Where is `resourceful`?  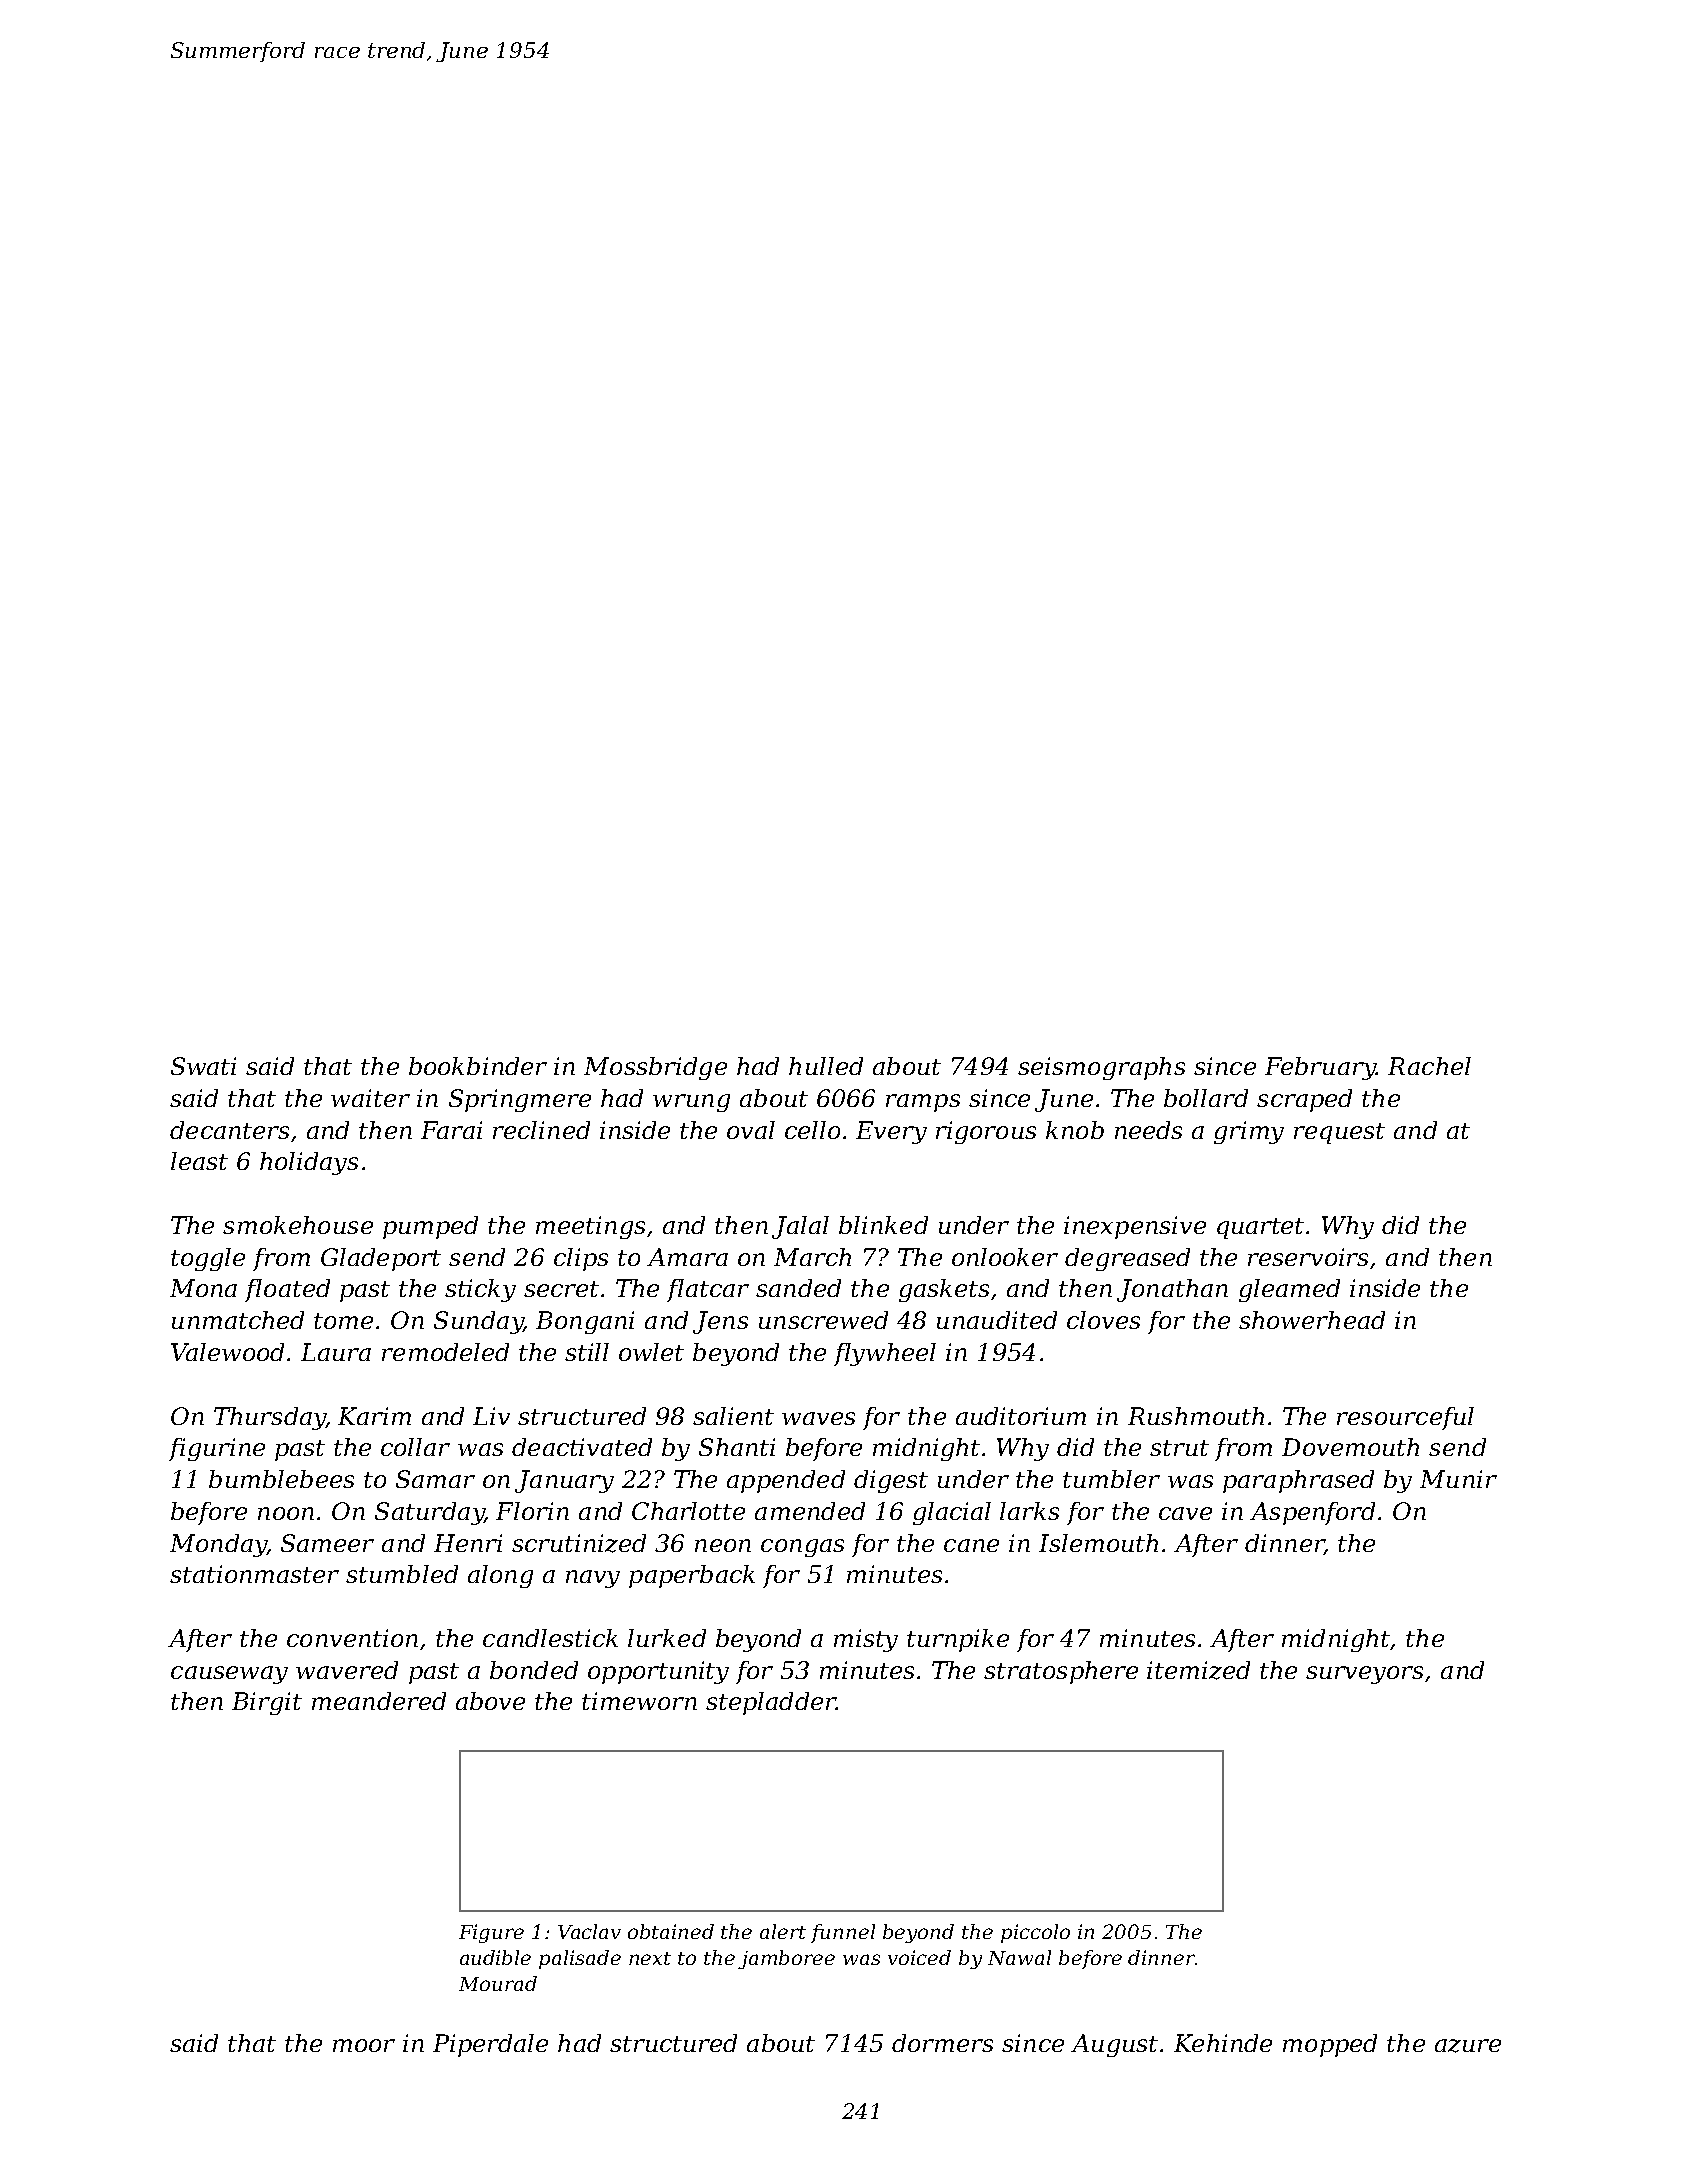 resourceful is located at coordinates (1405, 1418).
